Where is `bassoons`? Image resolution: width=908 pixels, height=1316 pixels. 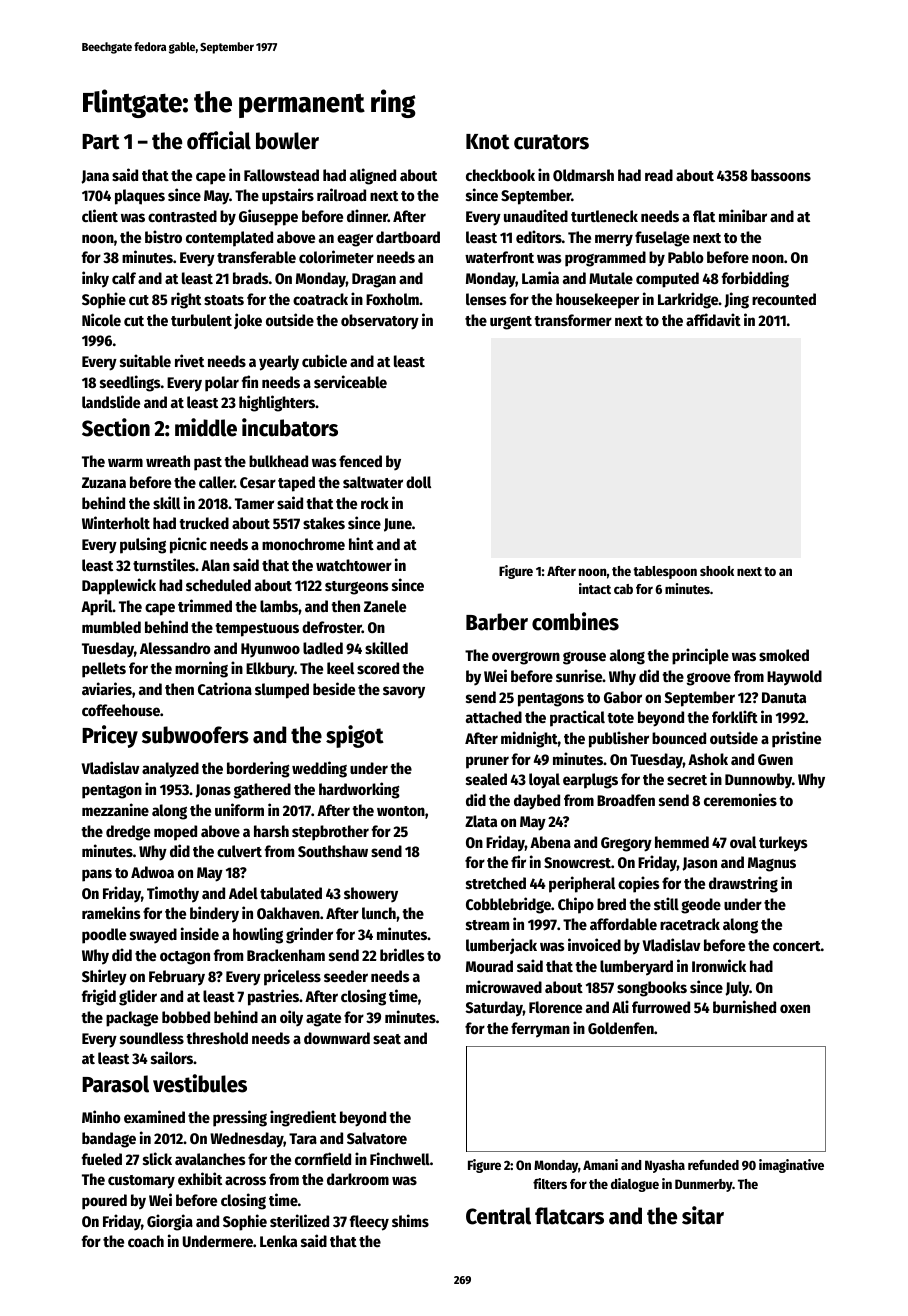
bassoons is located at coordinates (781, 175).
